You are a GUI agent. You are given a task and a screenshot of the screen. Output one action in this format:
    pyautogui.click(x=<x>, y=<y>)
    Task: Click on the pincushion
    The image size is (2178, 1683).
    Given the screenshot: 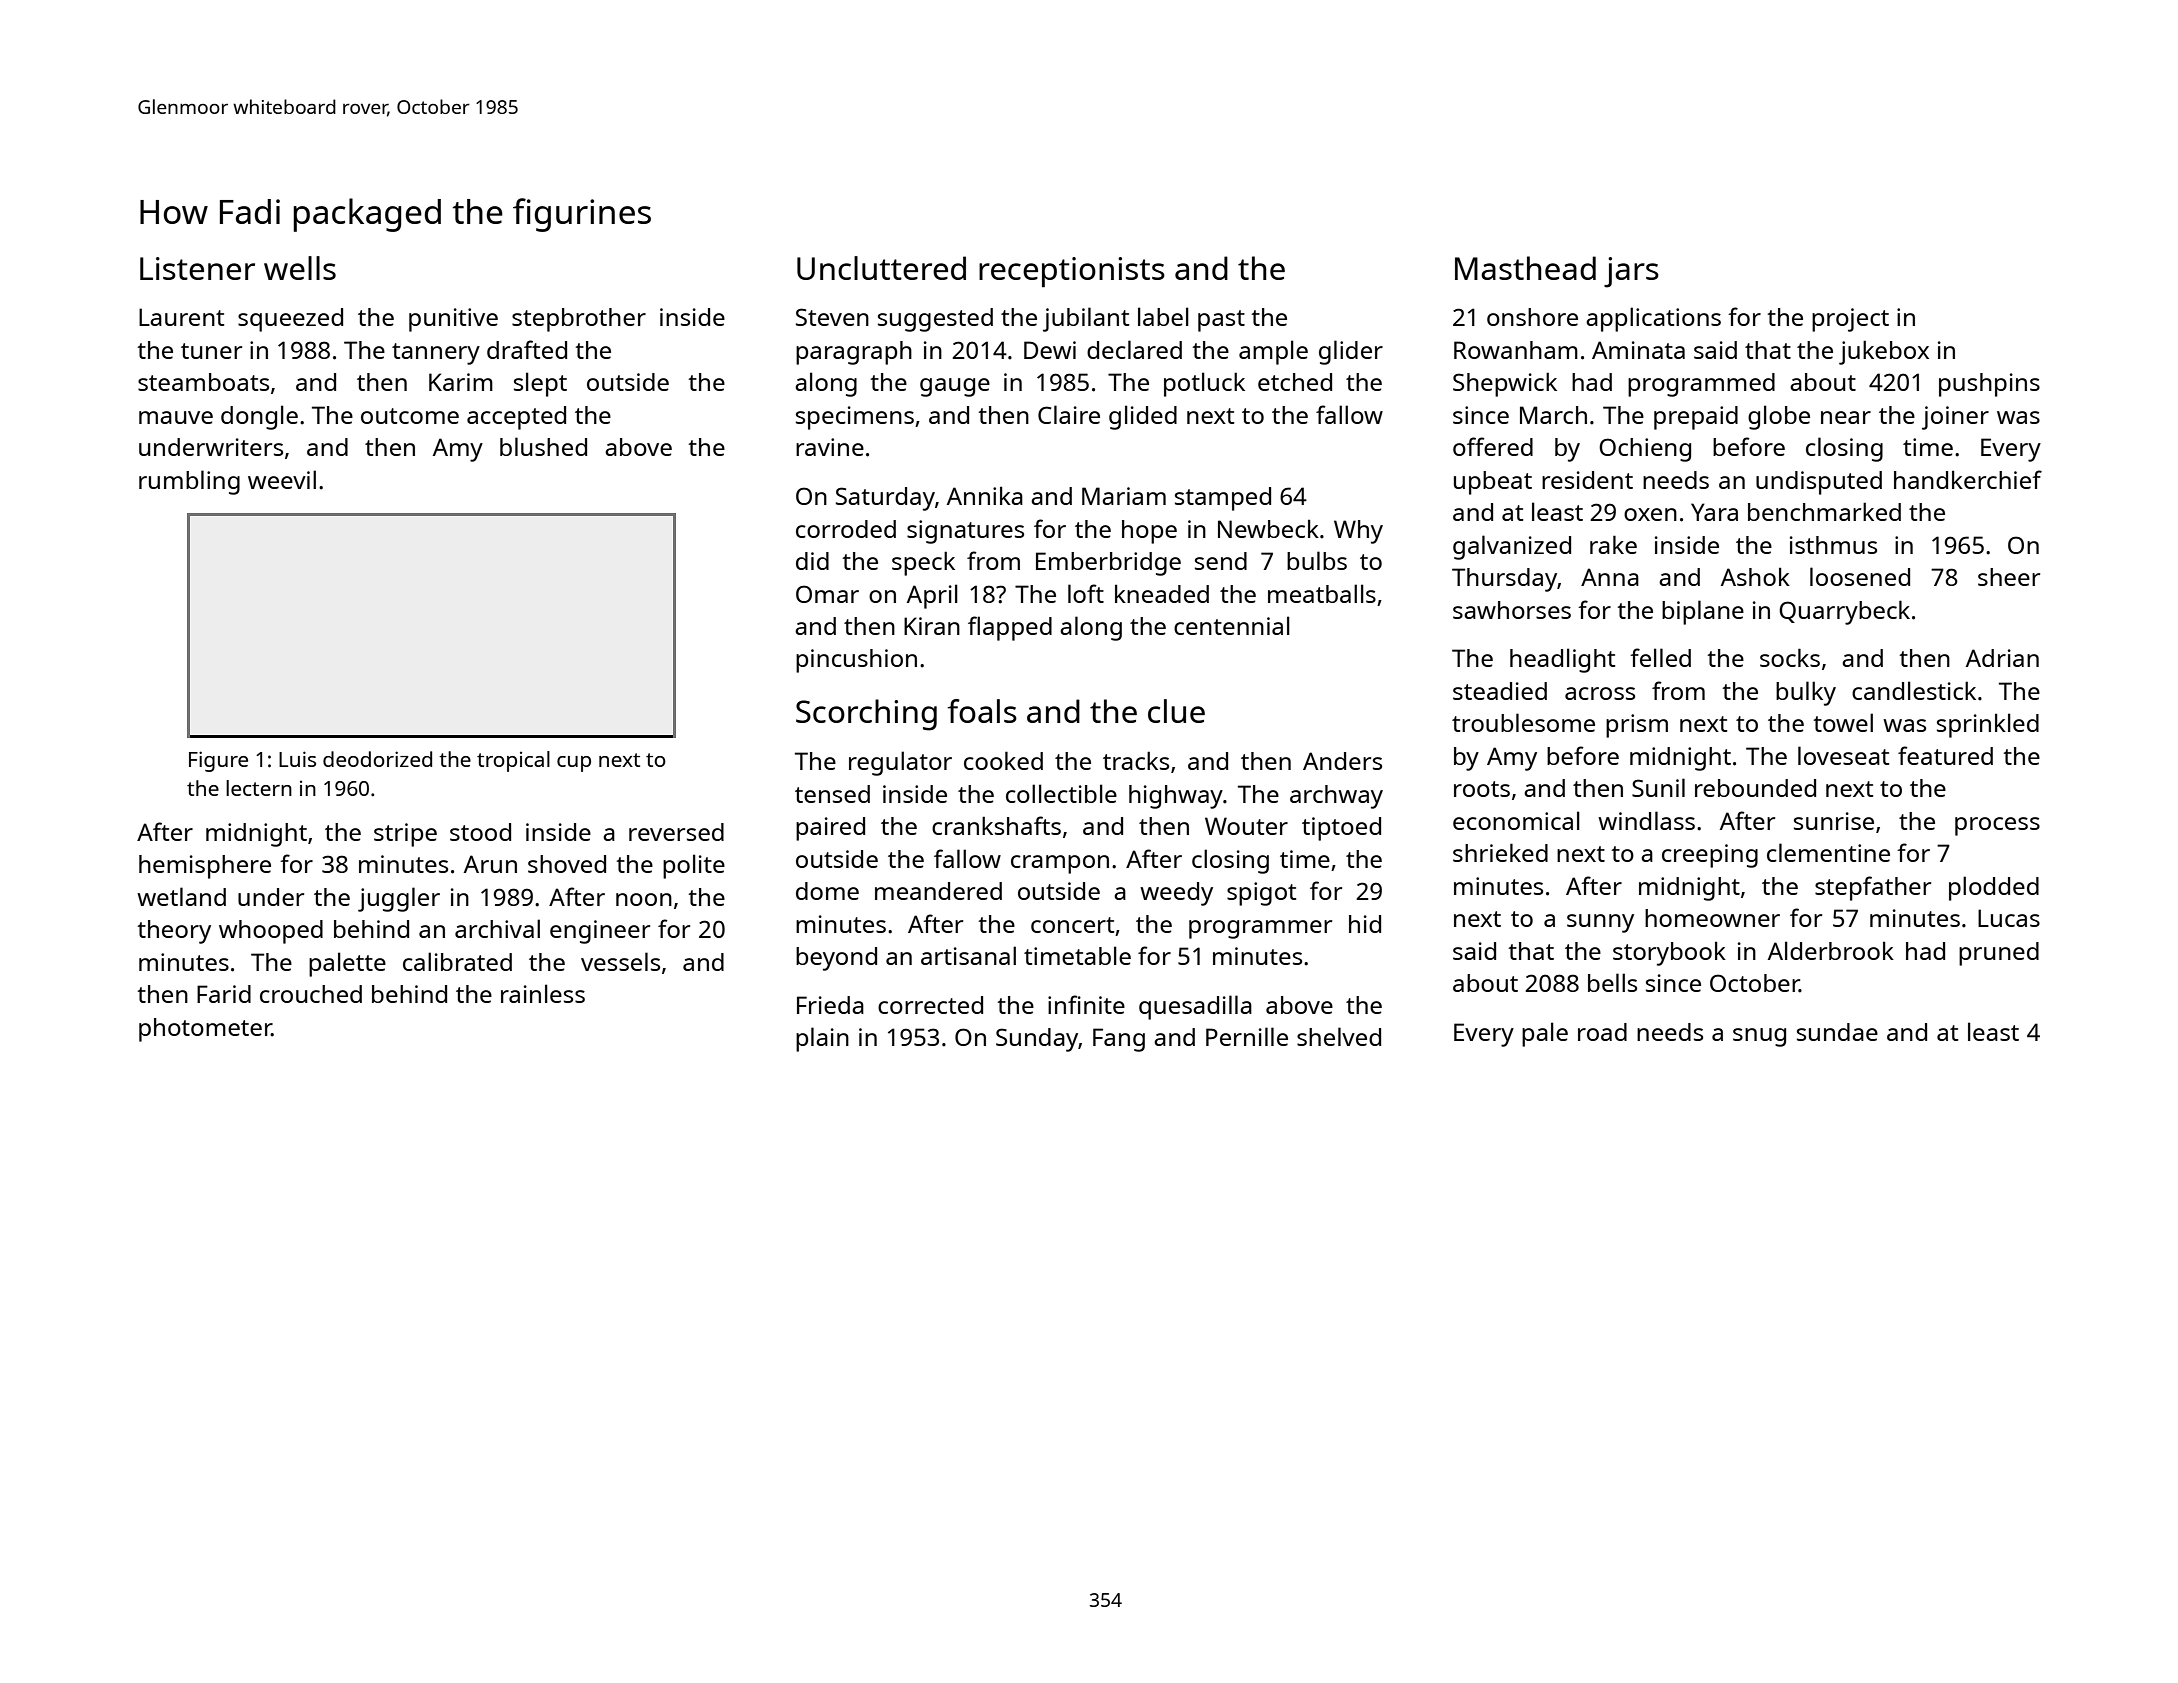 What is the action you would take?
    pyautogui.click(x=856, y=661)
